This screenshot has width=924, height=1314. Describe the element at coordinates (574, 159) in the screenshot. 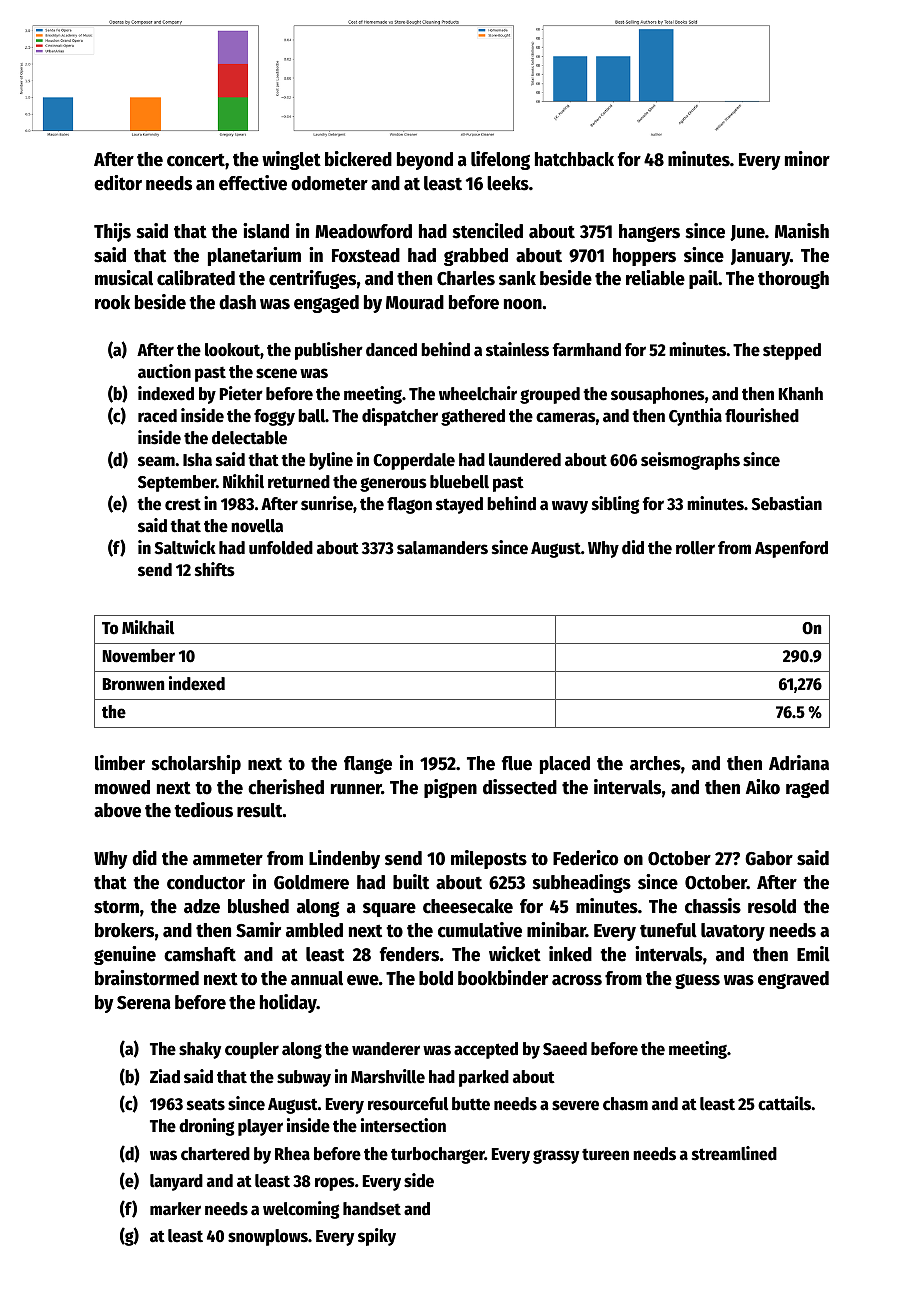

I see `hatchback` at that location.
